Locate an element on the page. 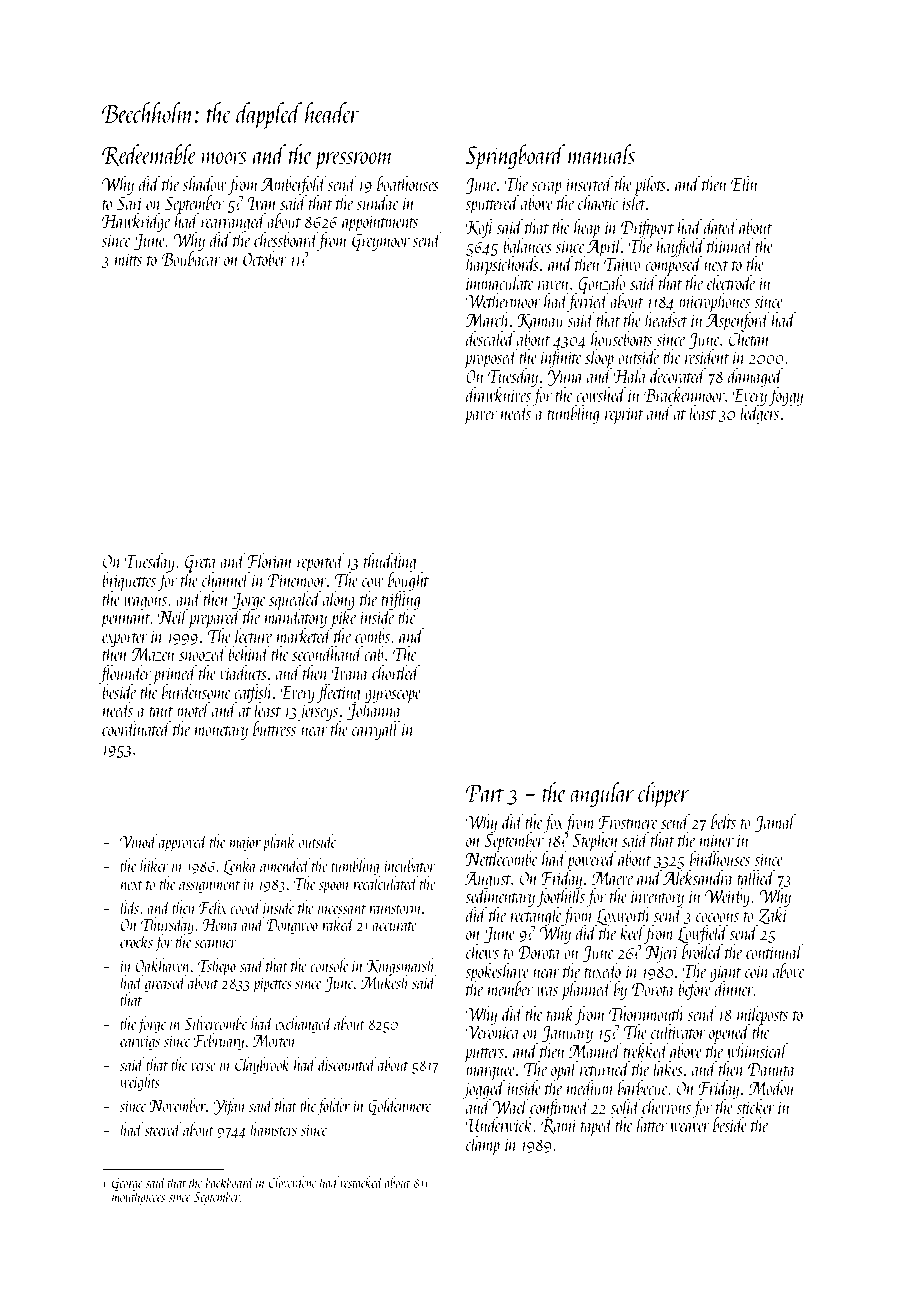  Springboard is located at coordinates (516, 157).
